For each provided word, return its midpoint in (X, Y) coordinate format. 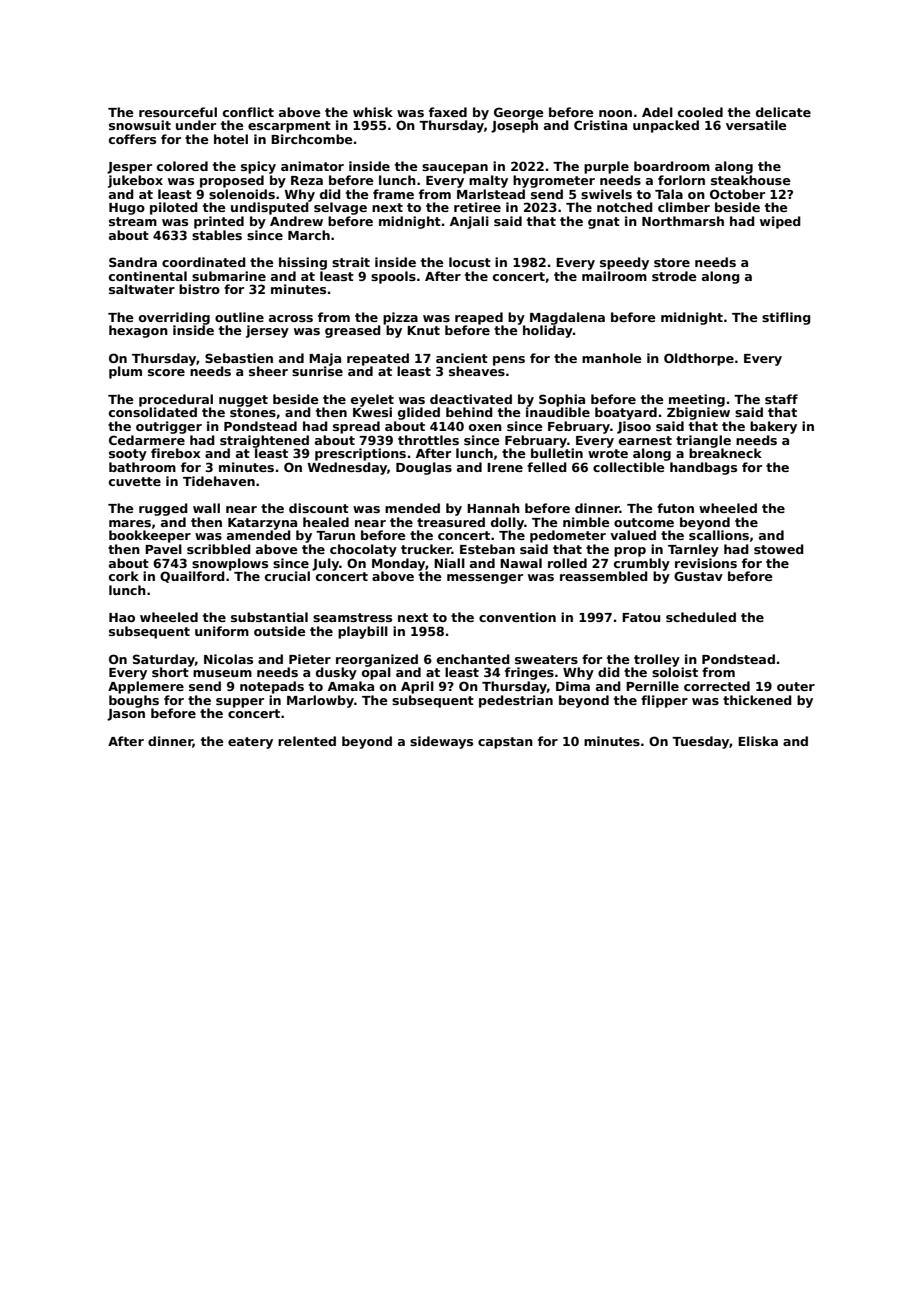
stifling (786, 318)
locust (470, 262)
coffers (132, 139)
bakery (773, 427)
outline (239, 317)
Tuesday (700, 742)
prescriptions (360, 454)
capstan (505, 743)
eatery (250, 743)
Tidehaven (219, 481)
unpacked (666, 126)
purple (606, 167)
